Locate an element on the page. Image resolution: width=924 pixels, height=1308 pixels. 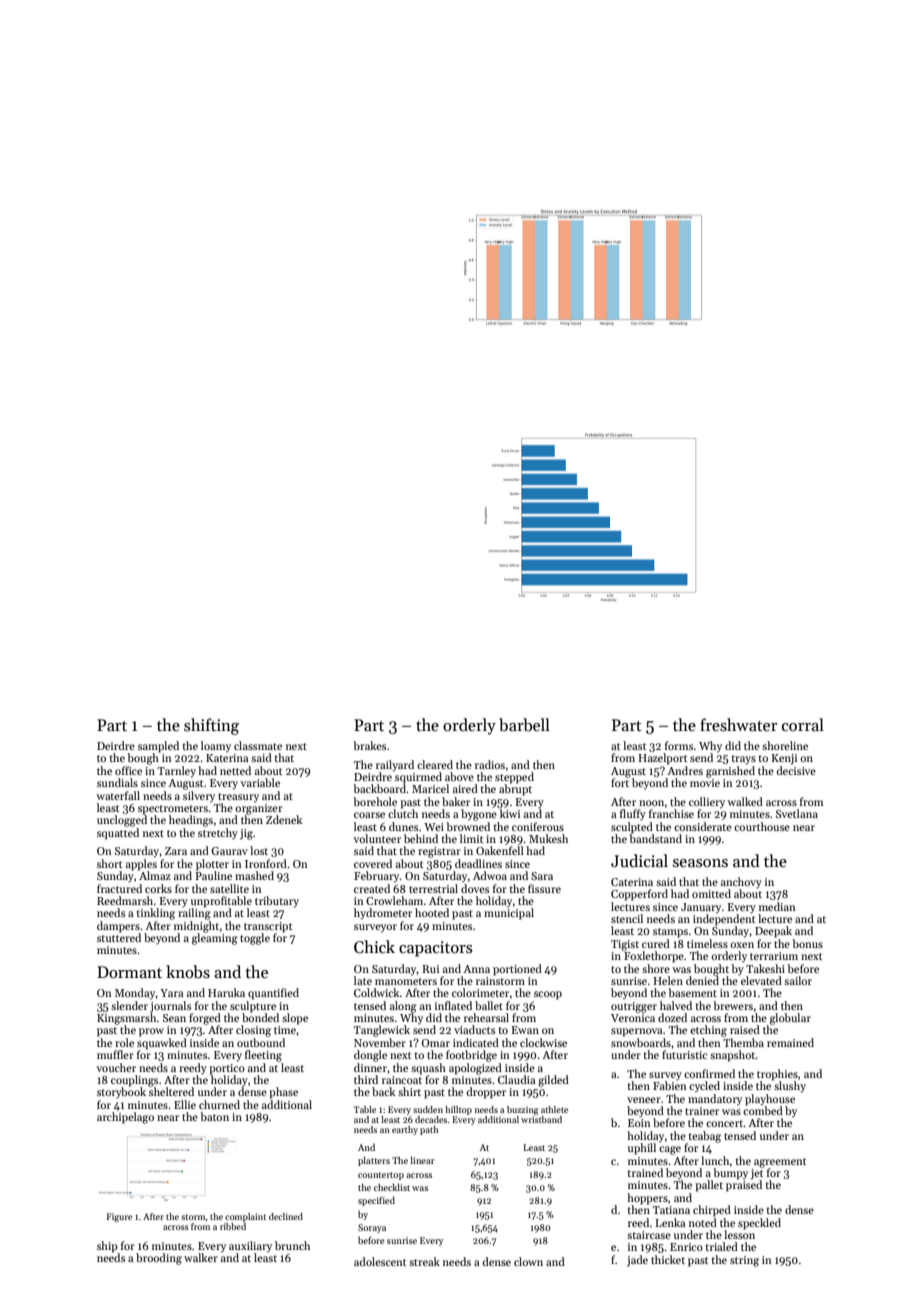
string is located at coordinates (744, 1261).
